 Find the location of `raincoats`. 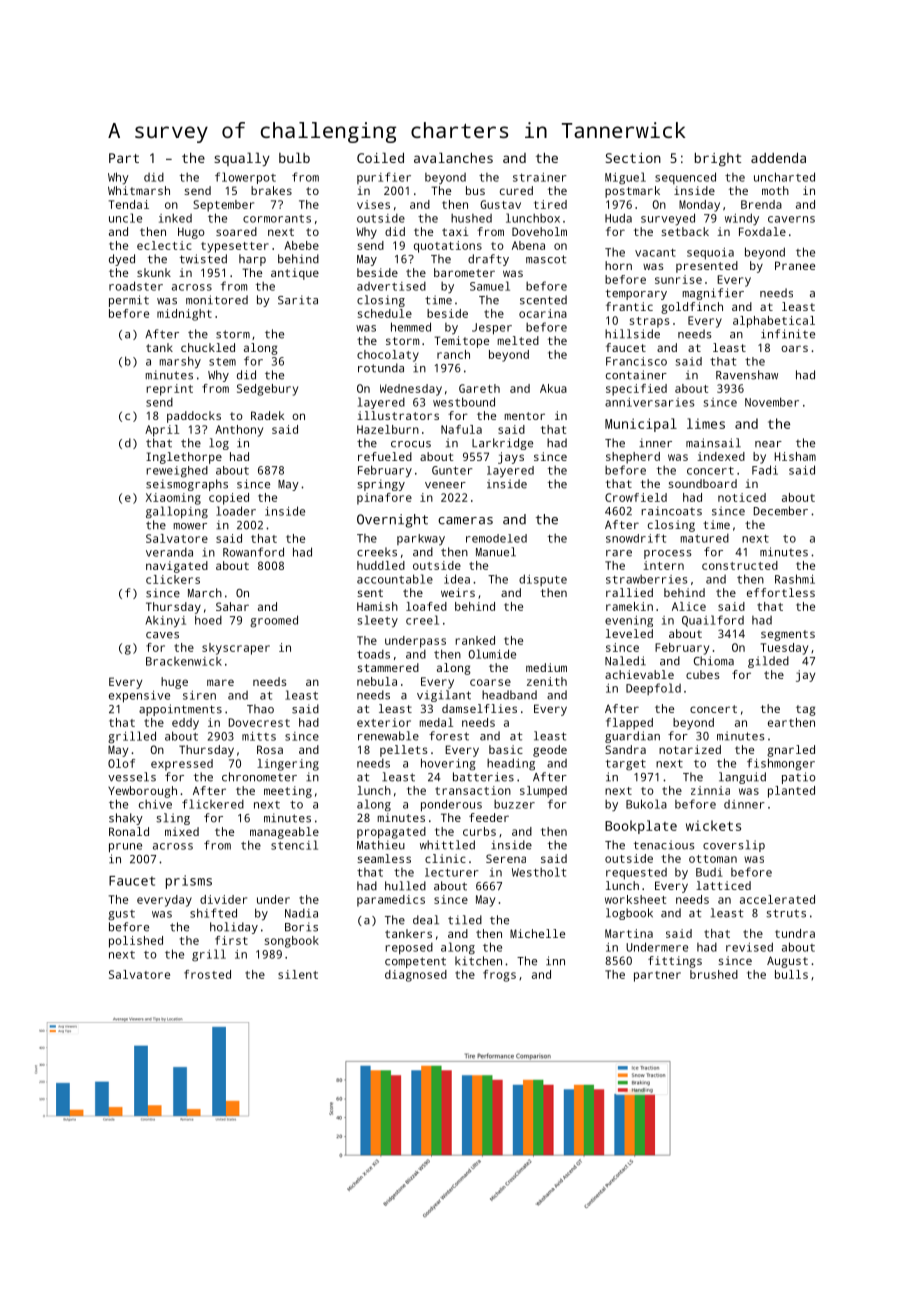

raincoats is located at coordinates (671, 511).
